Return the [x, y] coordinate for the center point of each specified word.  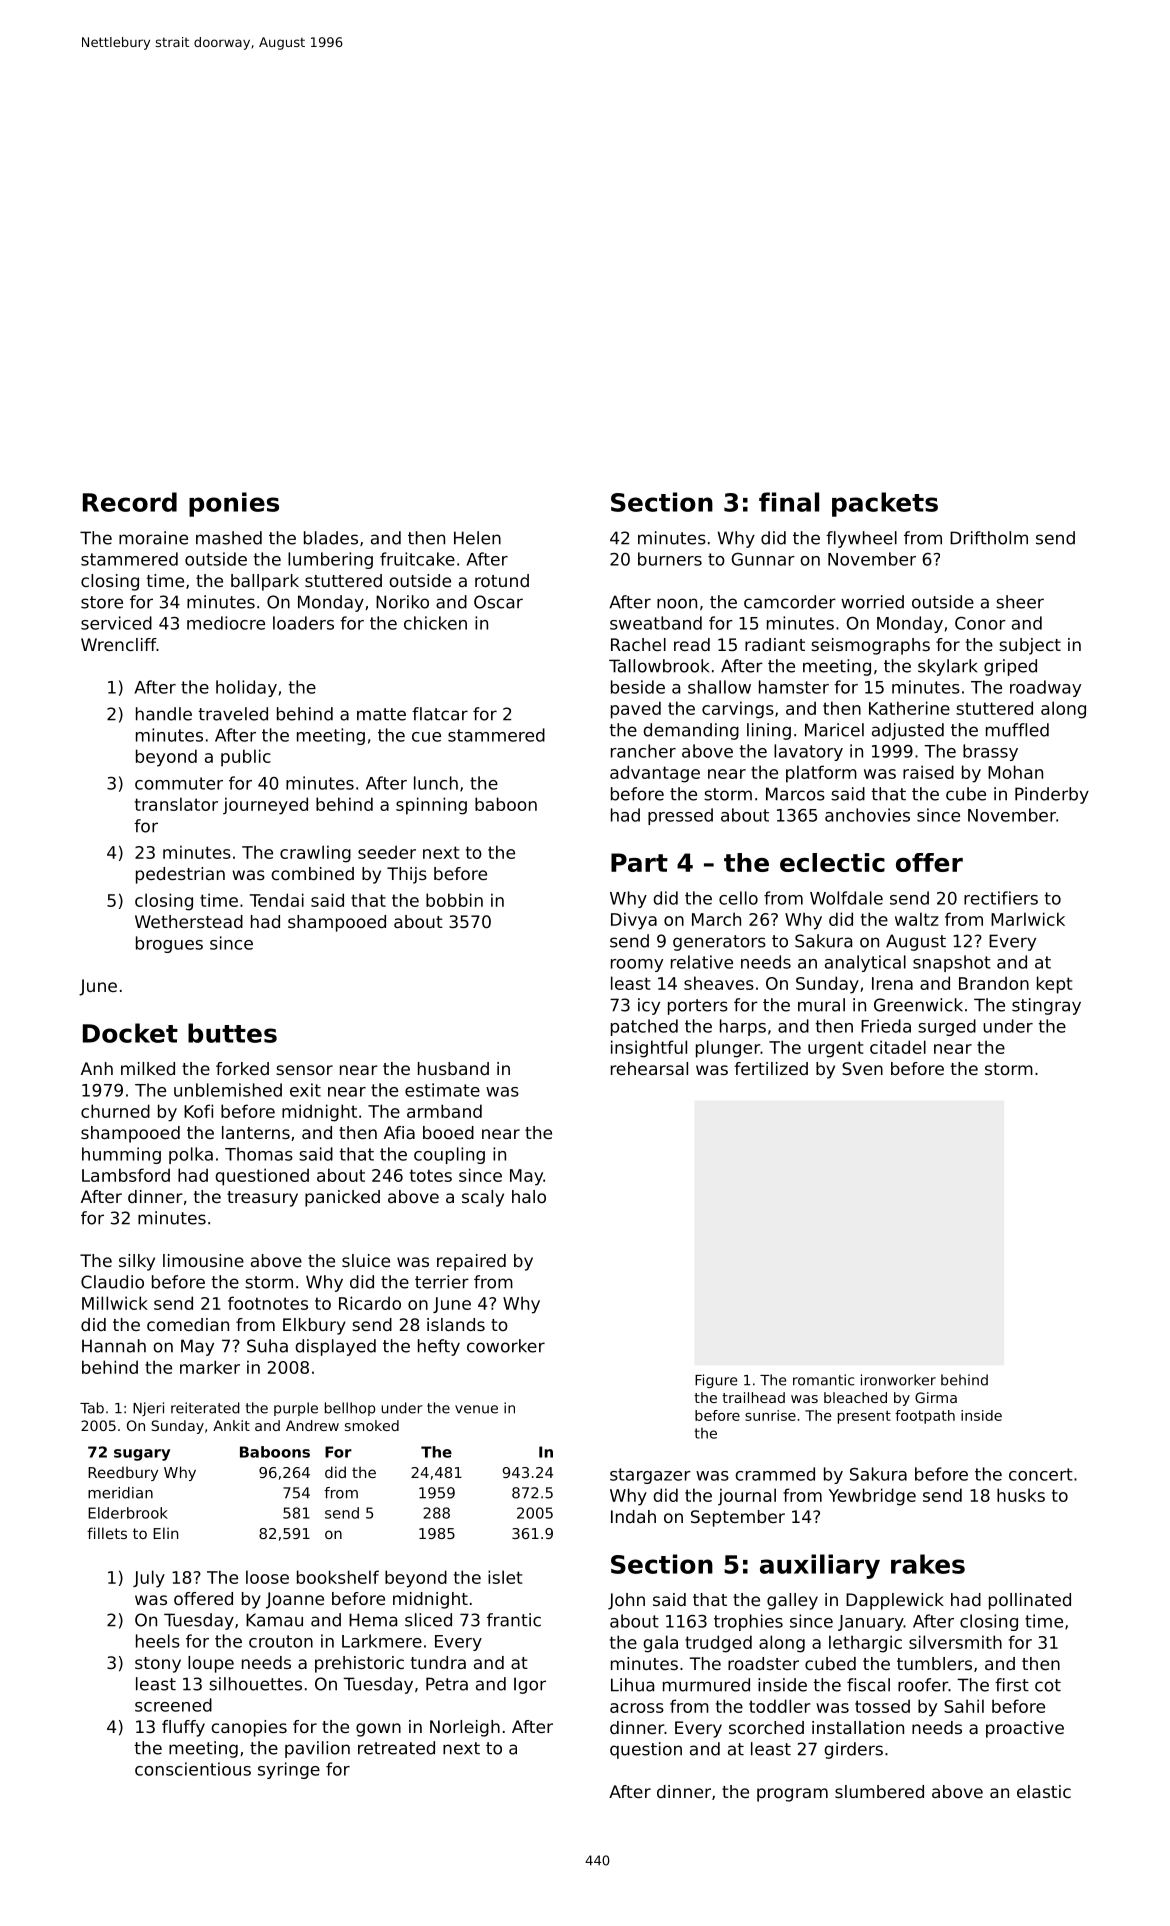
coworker [506, 1346]
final [789, 502]
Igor [530, 1685]
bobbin [454, 900]
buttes [232, 1033]
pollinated [1030, 1601]
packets [885, 504]
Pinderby [1052, 795]
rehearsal [649, 1068]
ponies [234, 504]
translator [176, 804]
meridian [120, 1493]
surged [947, 1027]
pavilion [317, 1749]
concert [1041, 1474]
